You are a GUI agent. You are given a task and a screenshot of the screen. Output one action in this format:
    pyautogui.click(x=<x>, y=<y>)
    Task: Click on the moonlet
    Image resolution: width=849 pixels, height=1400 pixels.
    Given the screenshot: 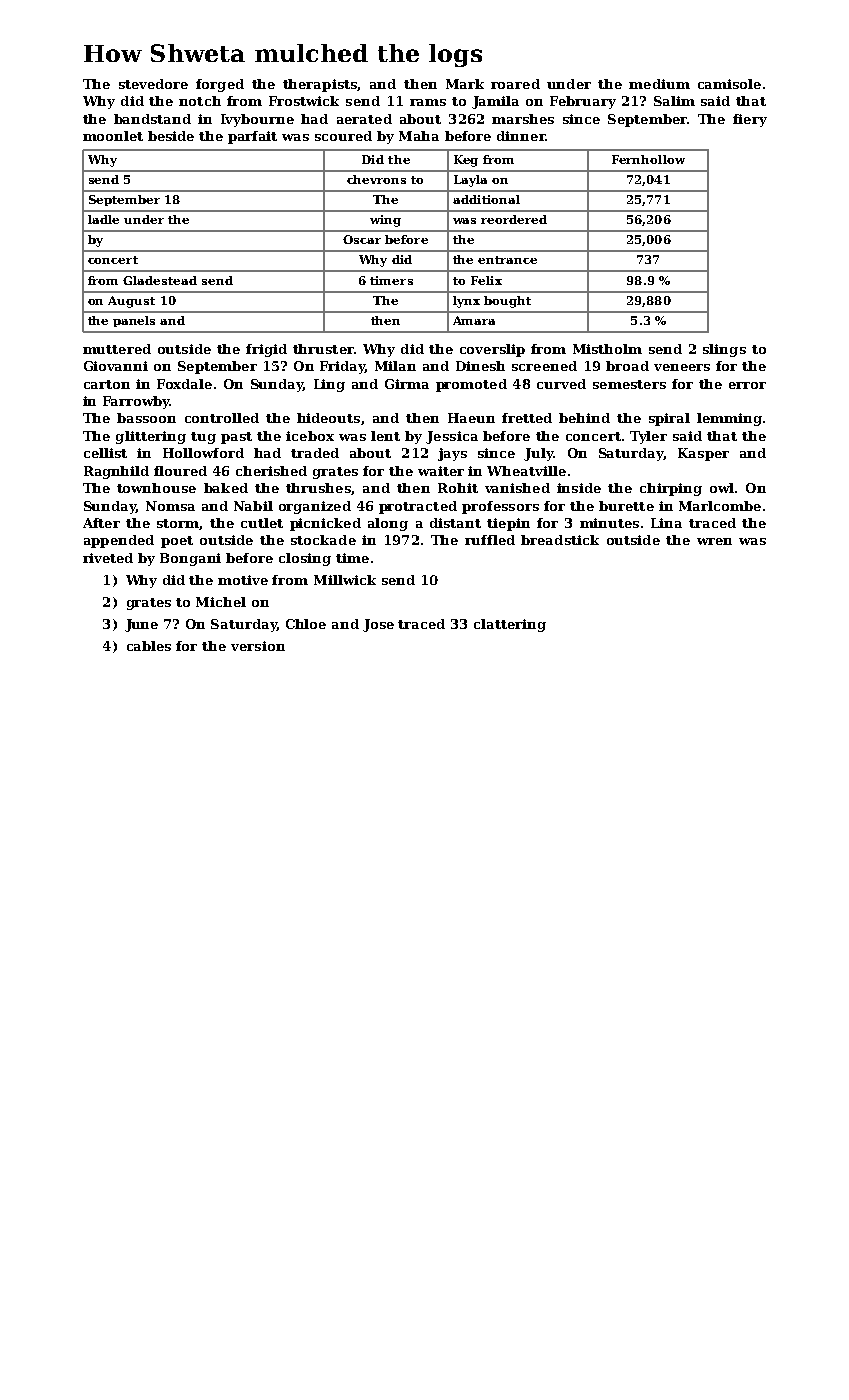 What is the action you would take?
    pyautogui.click(x=113, y=136)
